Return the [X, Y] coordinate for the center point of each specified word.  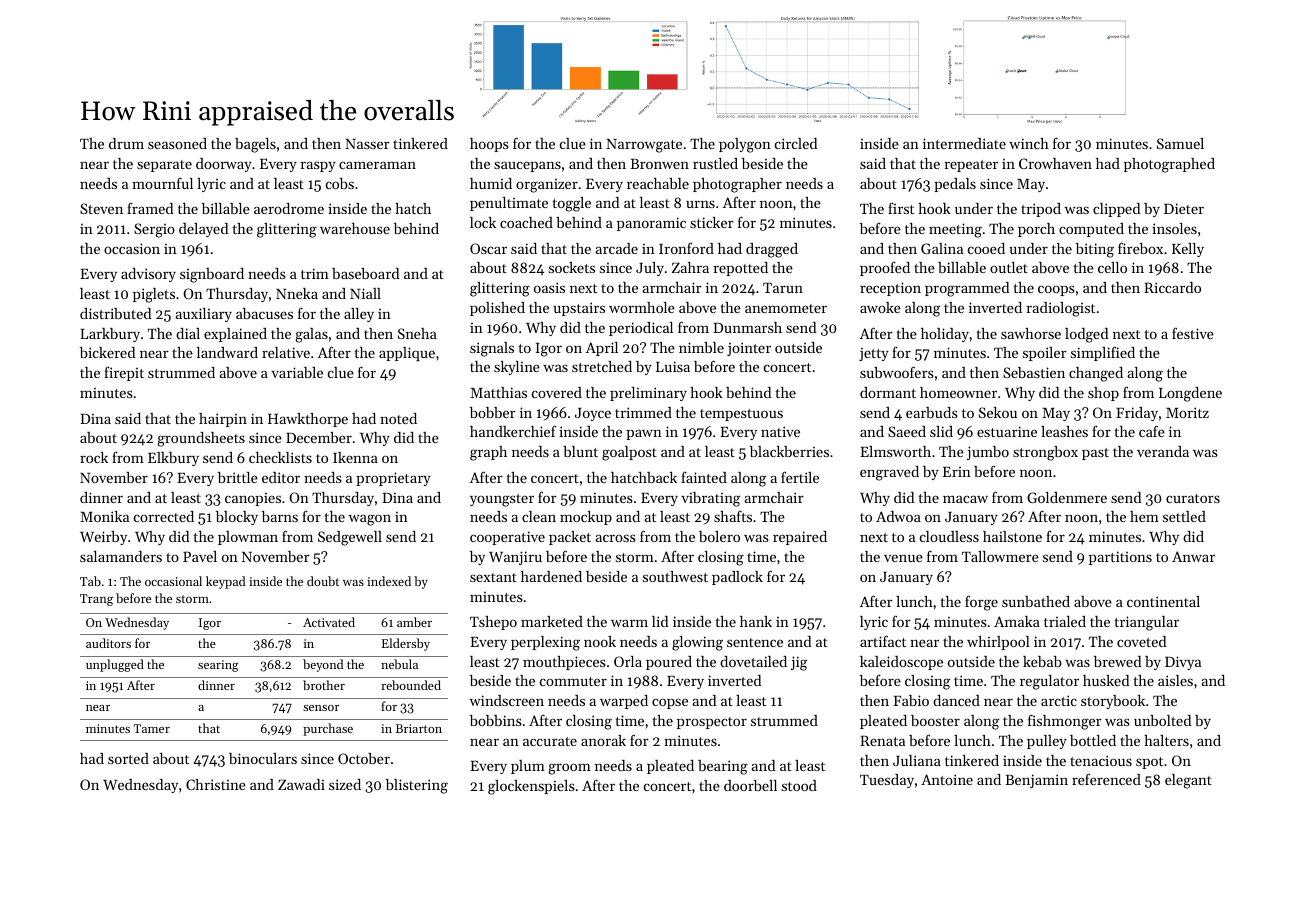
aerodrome [289, 208]
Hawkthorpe [308, 420]
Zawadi [301, 784]
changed [1096, 374]
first [901, 208]
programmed [967, 289]
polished [497, 309]
